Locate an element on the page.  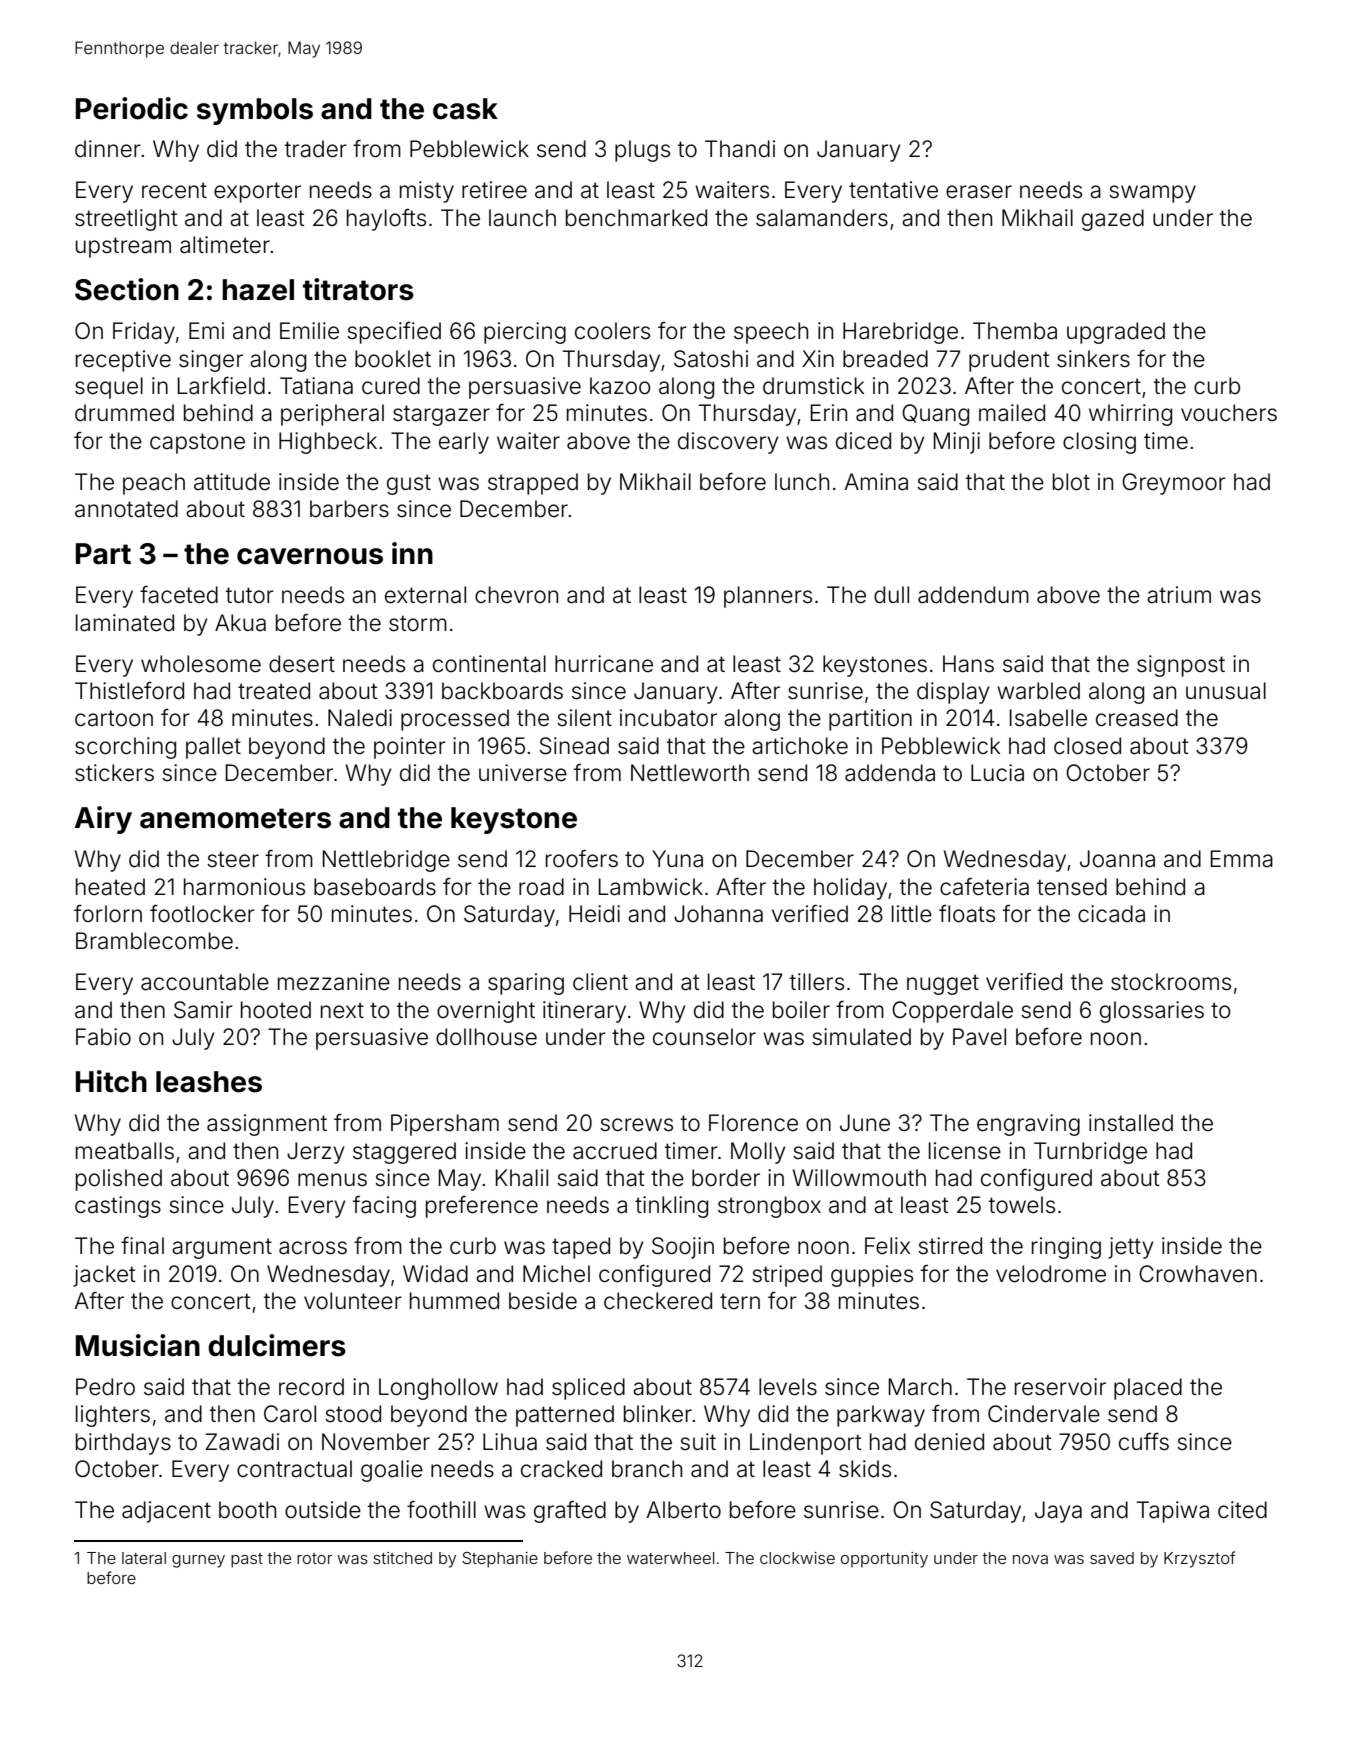
Thistleford is located at coordinates (129, 691).
